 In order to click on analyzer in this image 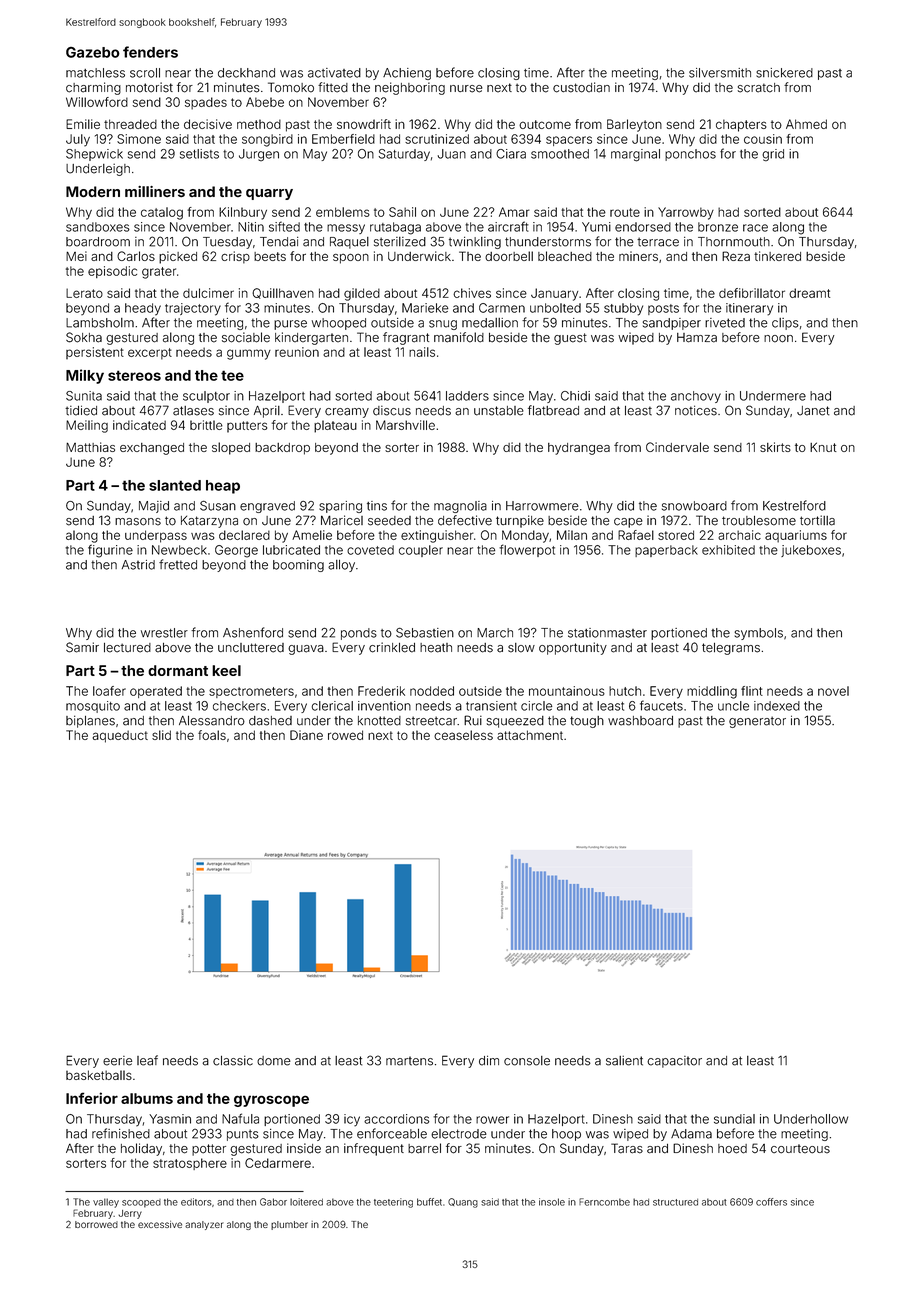, I will do `click(204, 1225)`.
